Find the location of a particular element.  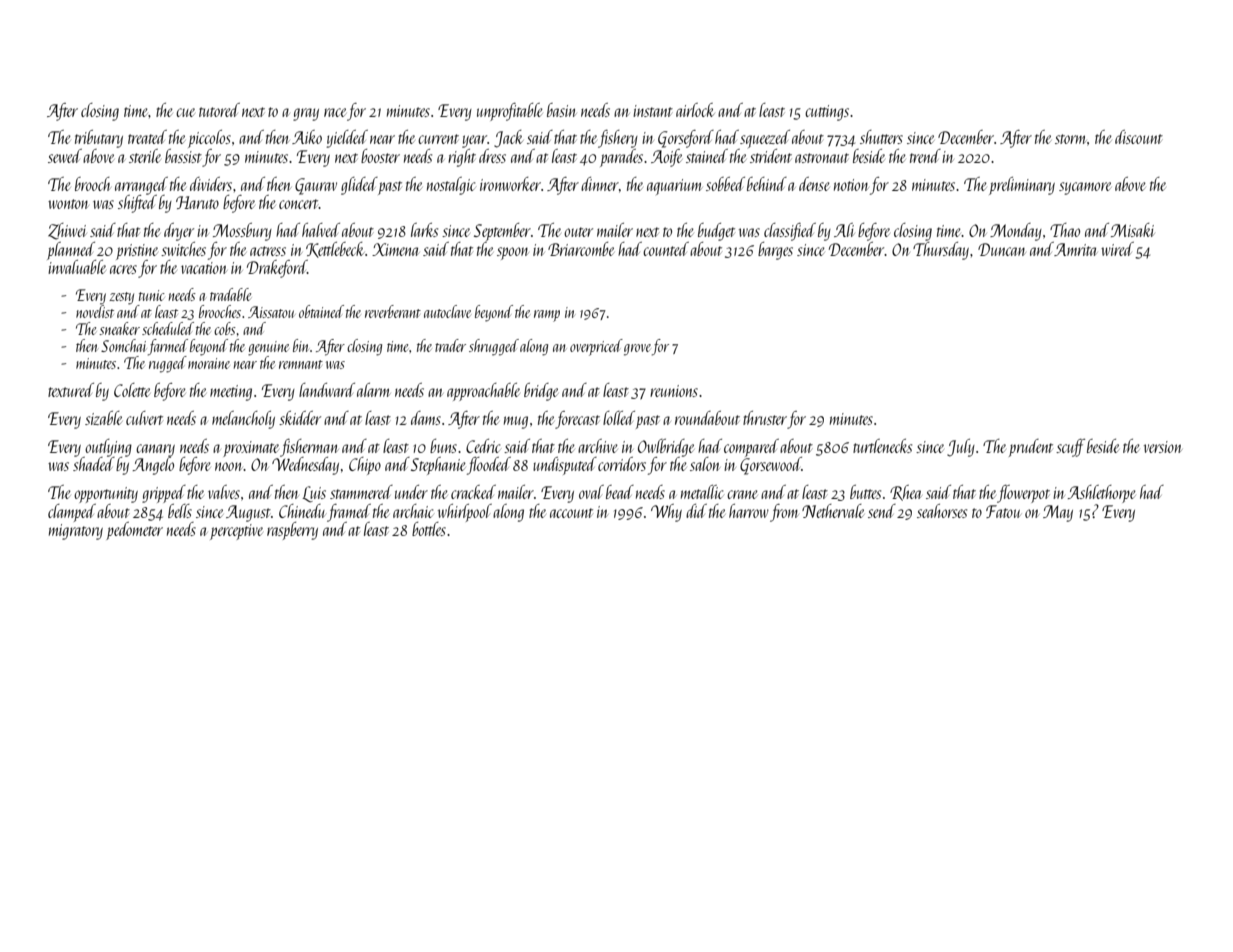

airlock is located at coordinates (695, 110).
